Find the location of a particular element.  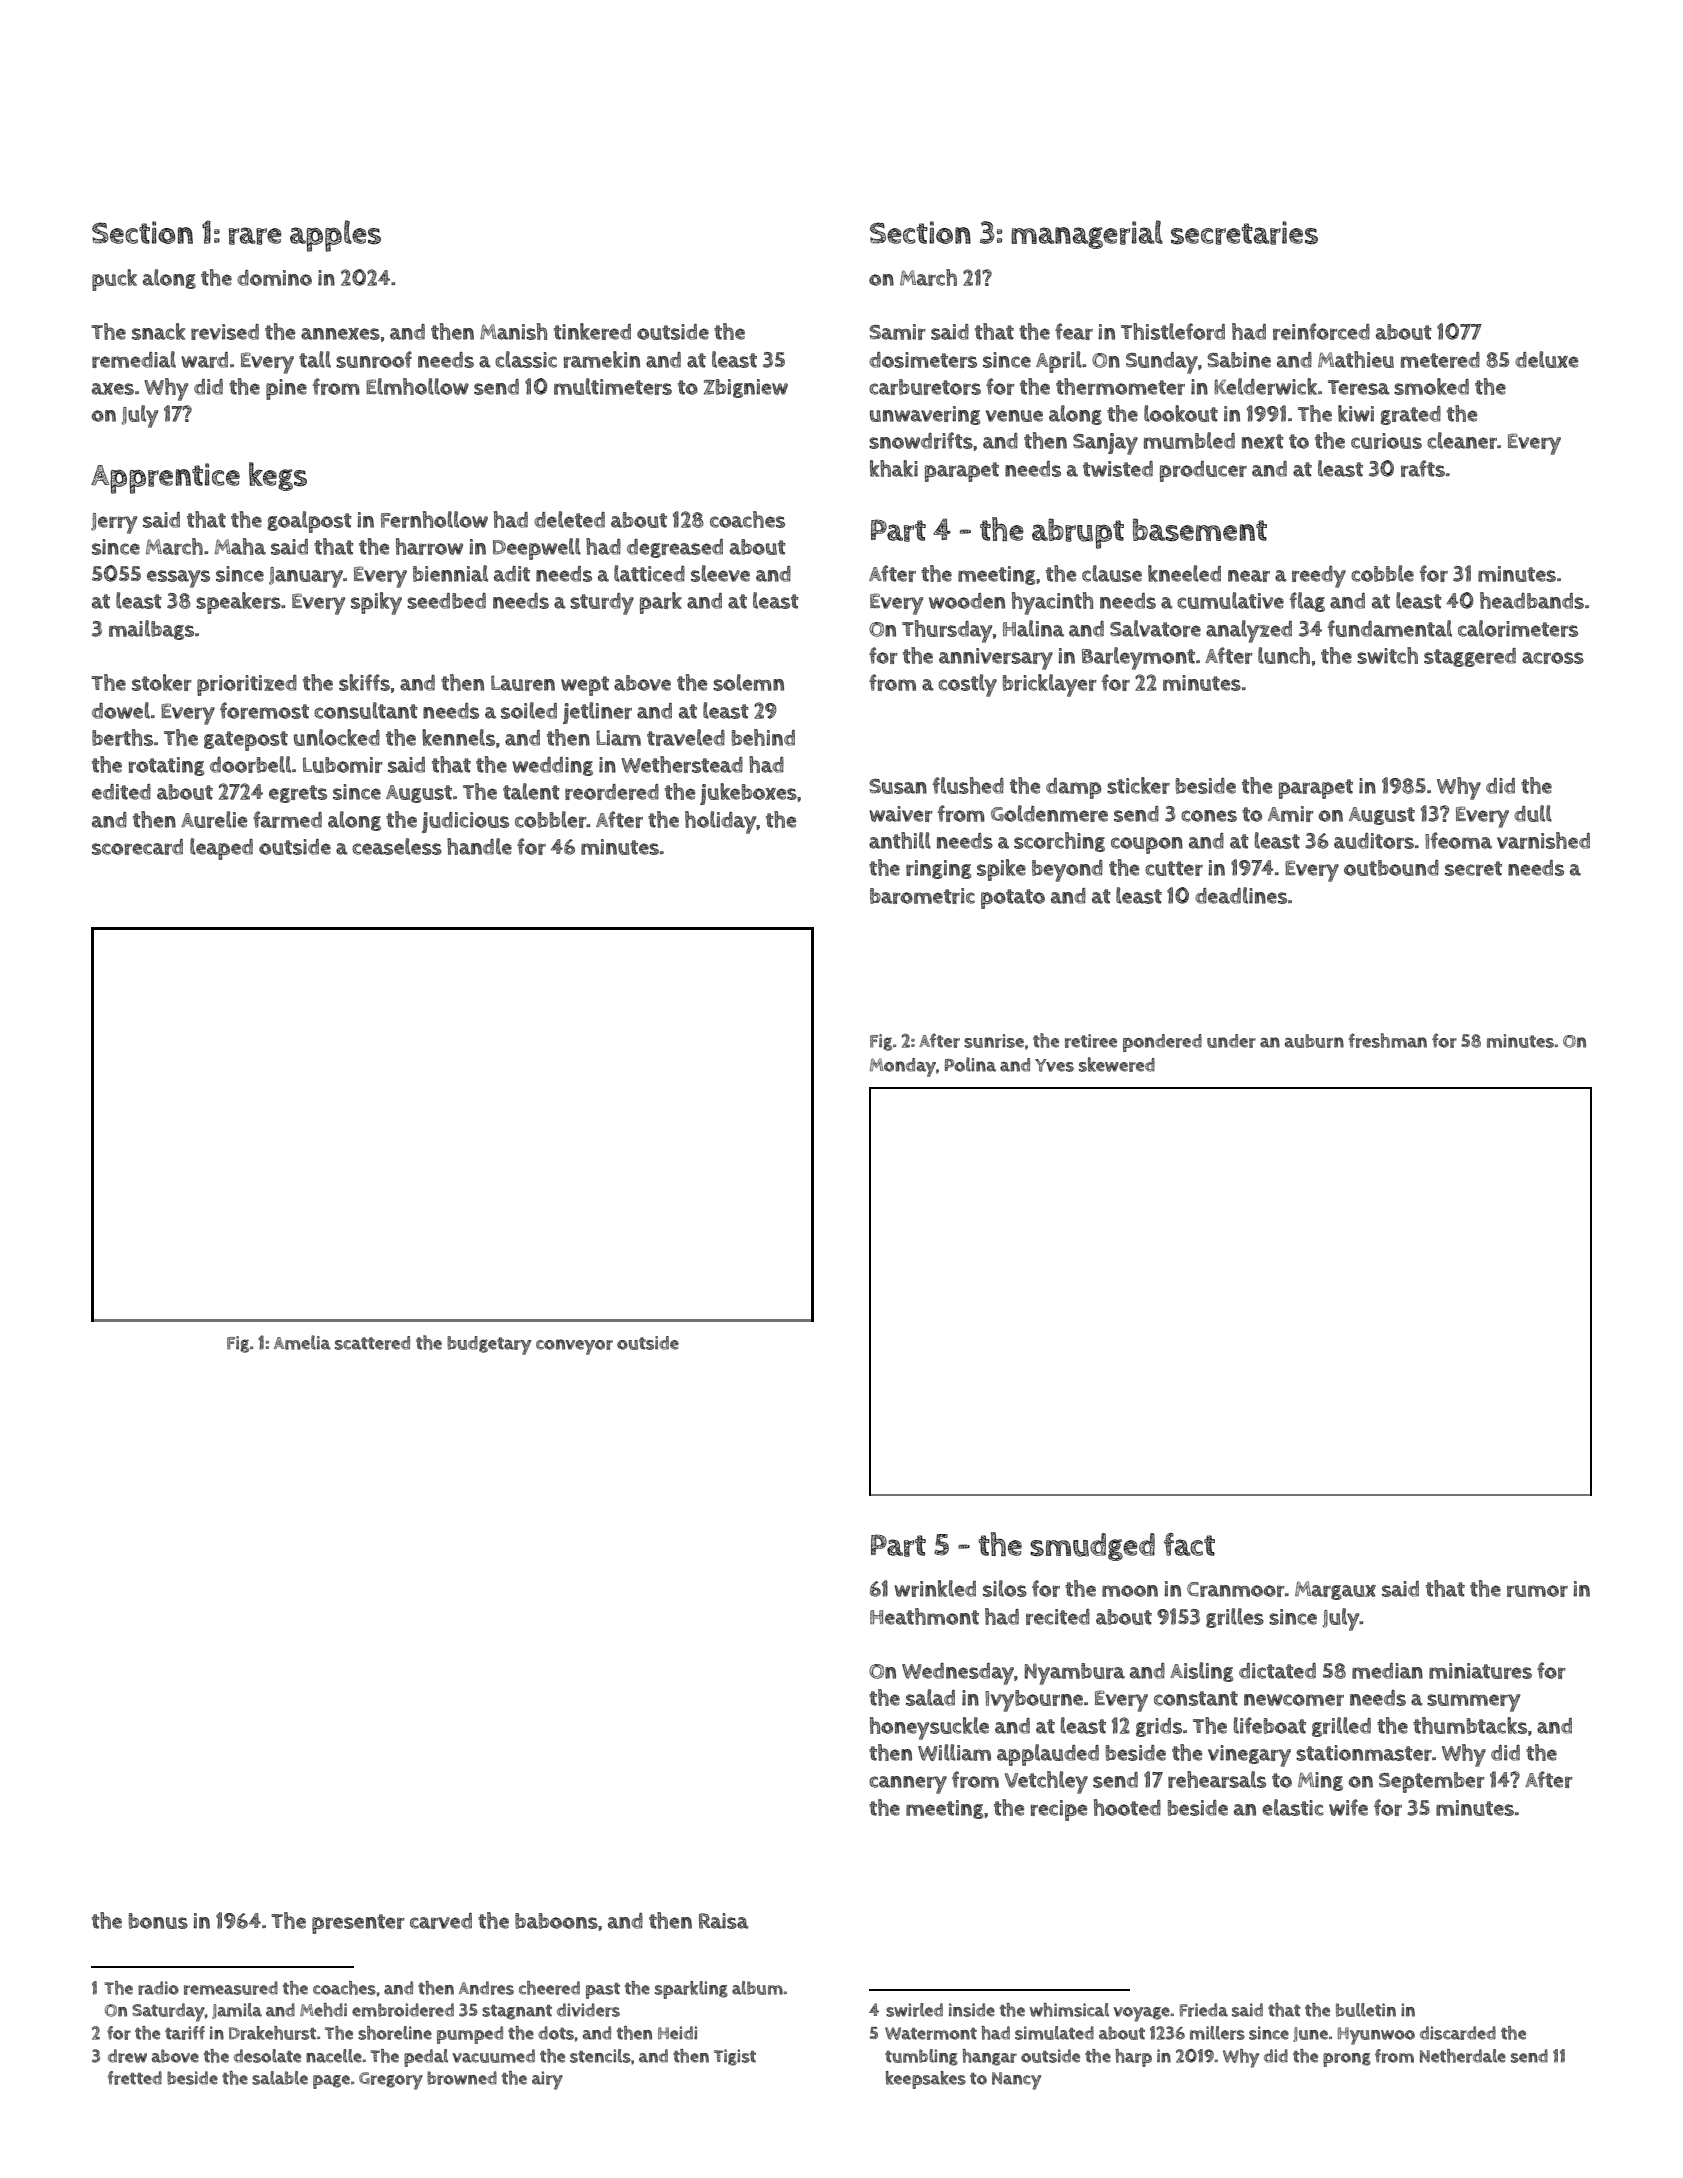

September is located at coordinates (1432, 1782).
